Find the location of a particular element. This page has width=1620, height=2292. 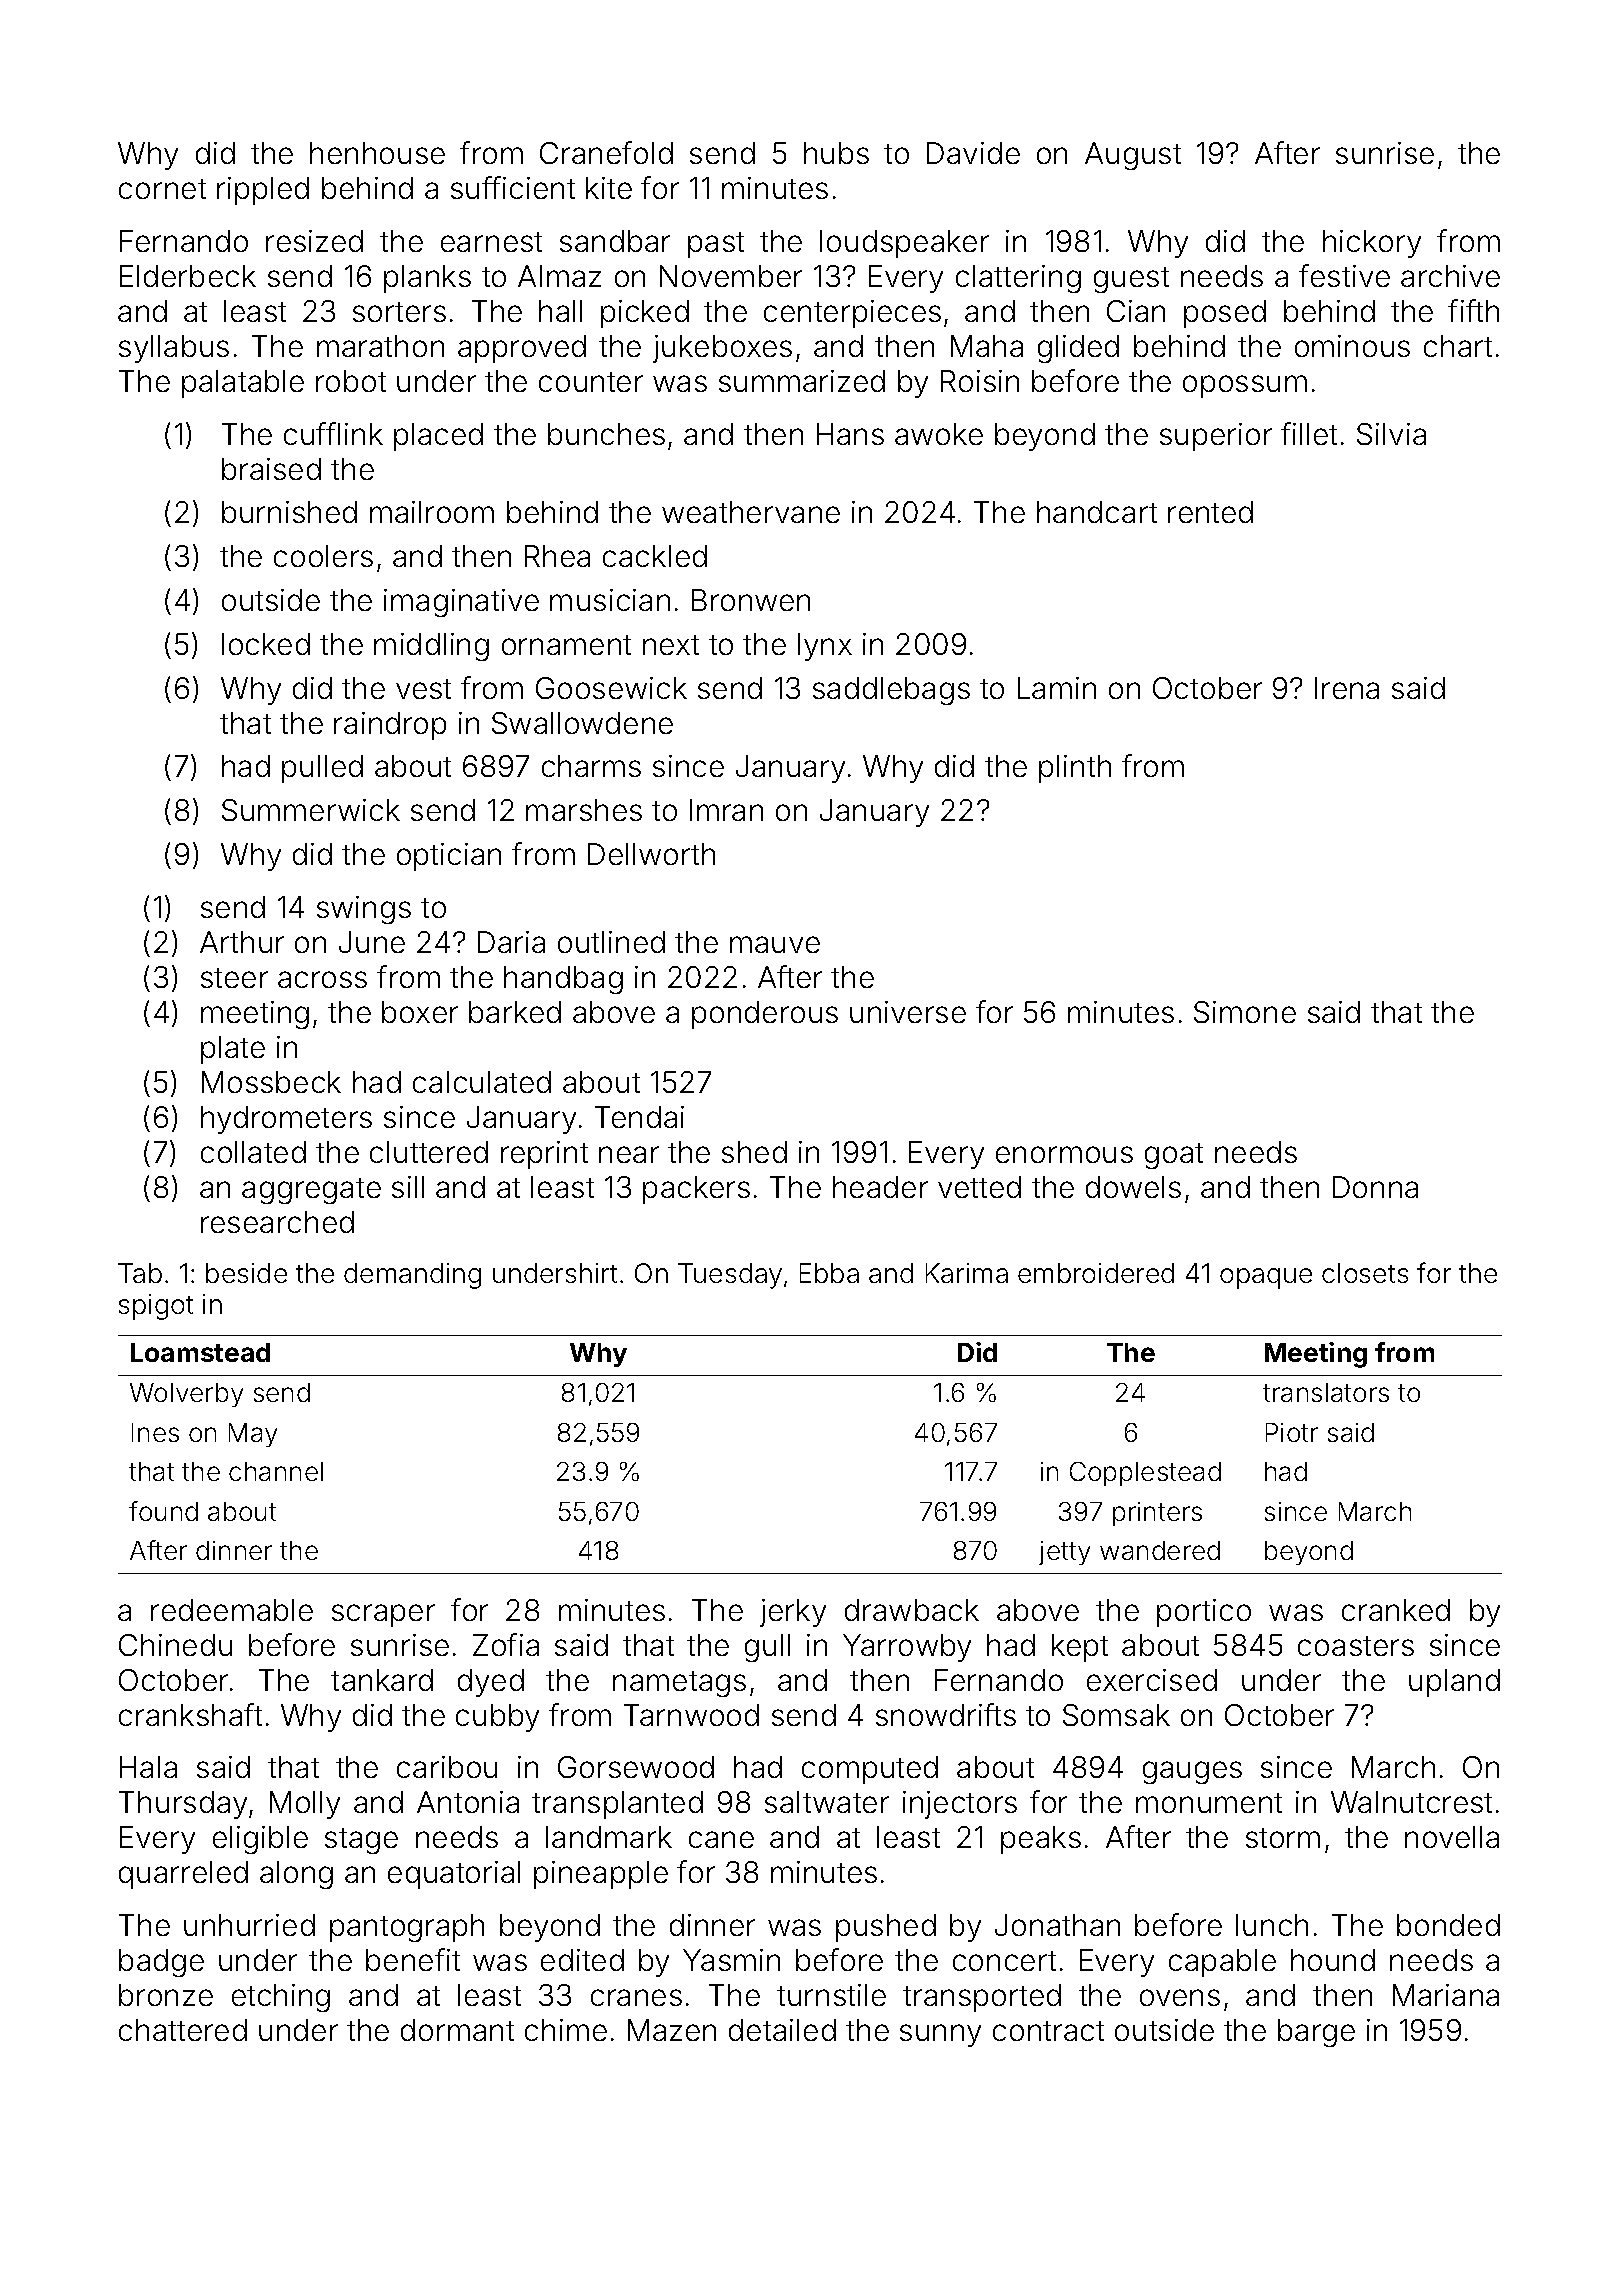

Lamin is located at coordinates (1057, 688).
